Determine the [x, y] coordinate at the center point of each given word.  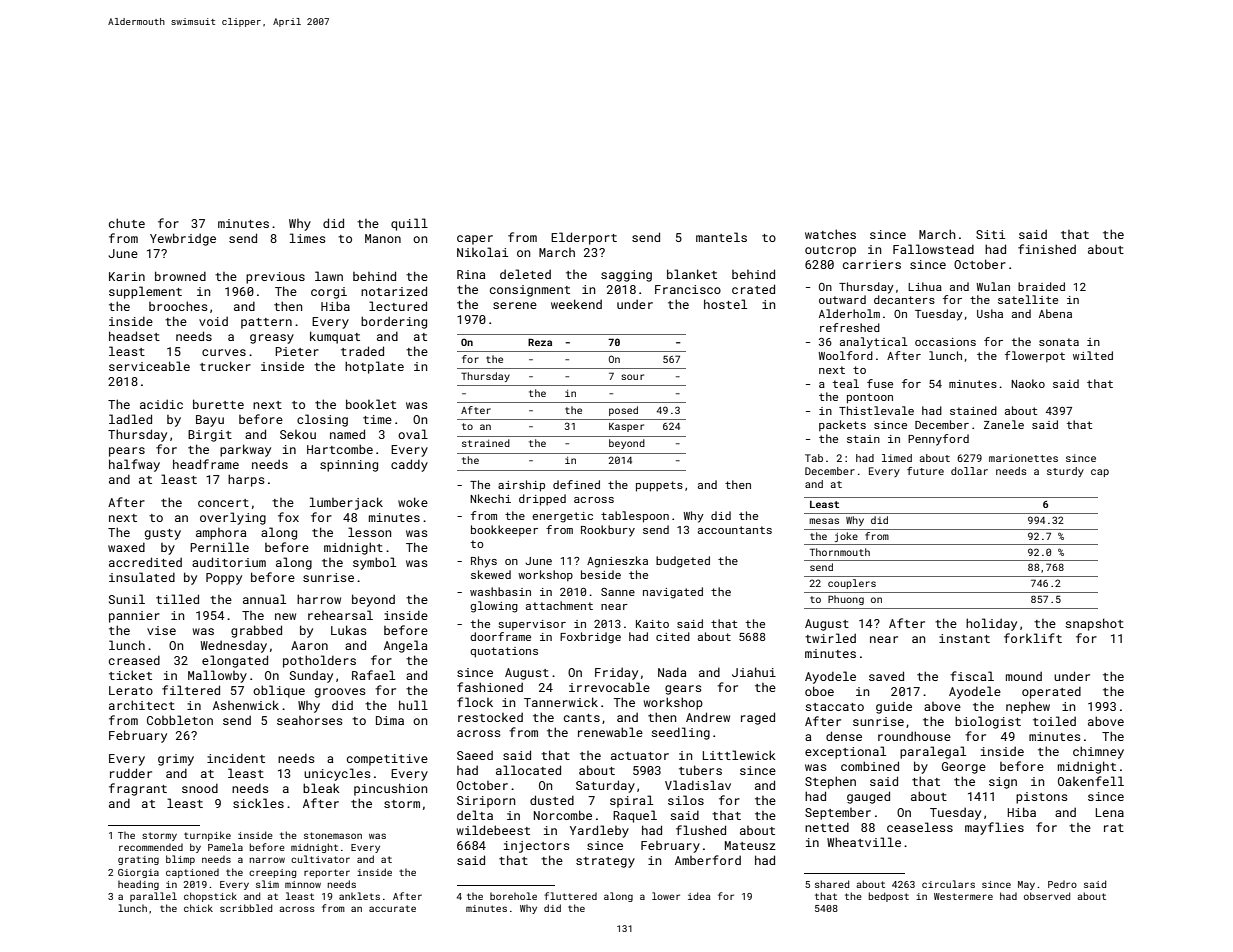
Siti [990, 234]
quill [409, 224]
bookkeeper [504, 530]
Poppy [224, 579]
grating [138, 860]
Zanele [1004, 424]
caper [475, 240]
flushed [701, 830]
